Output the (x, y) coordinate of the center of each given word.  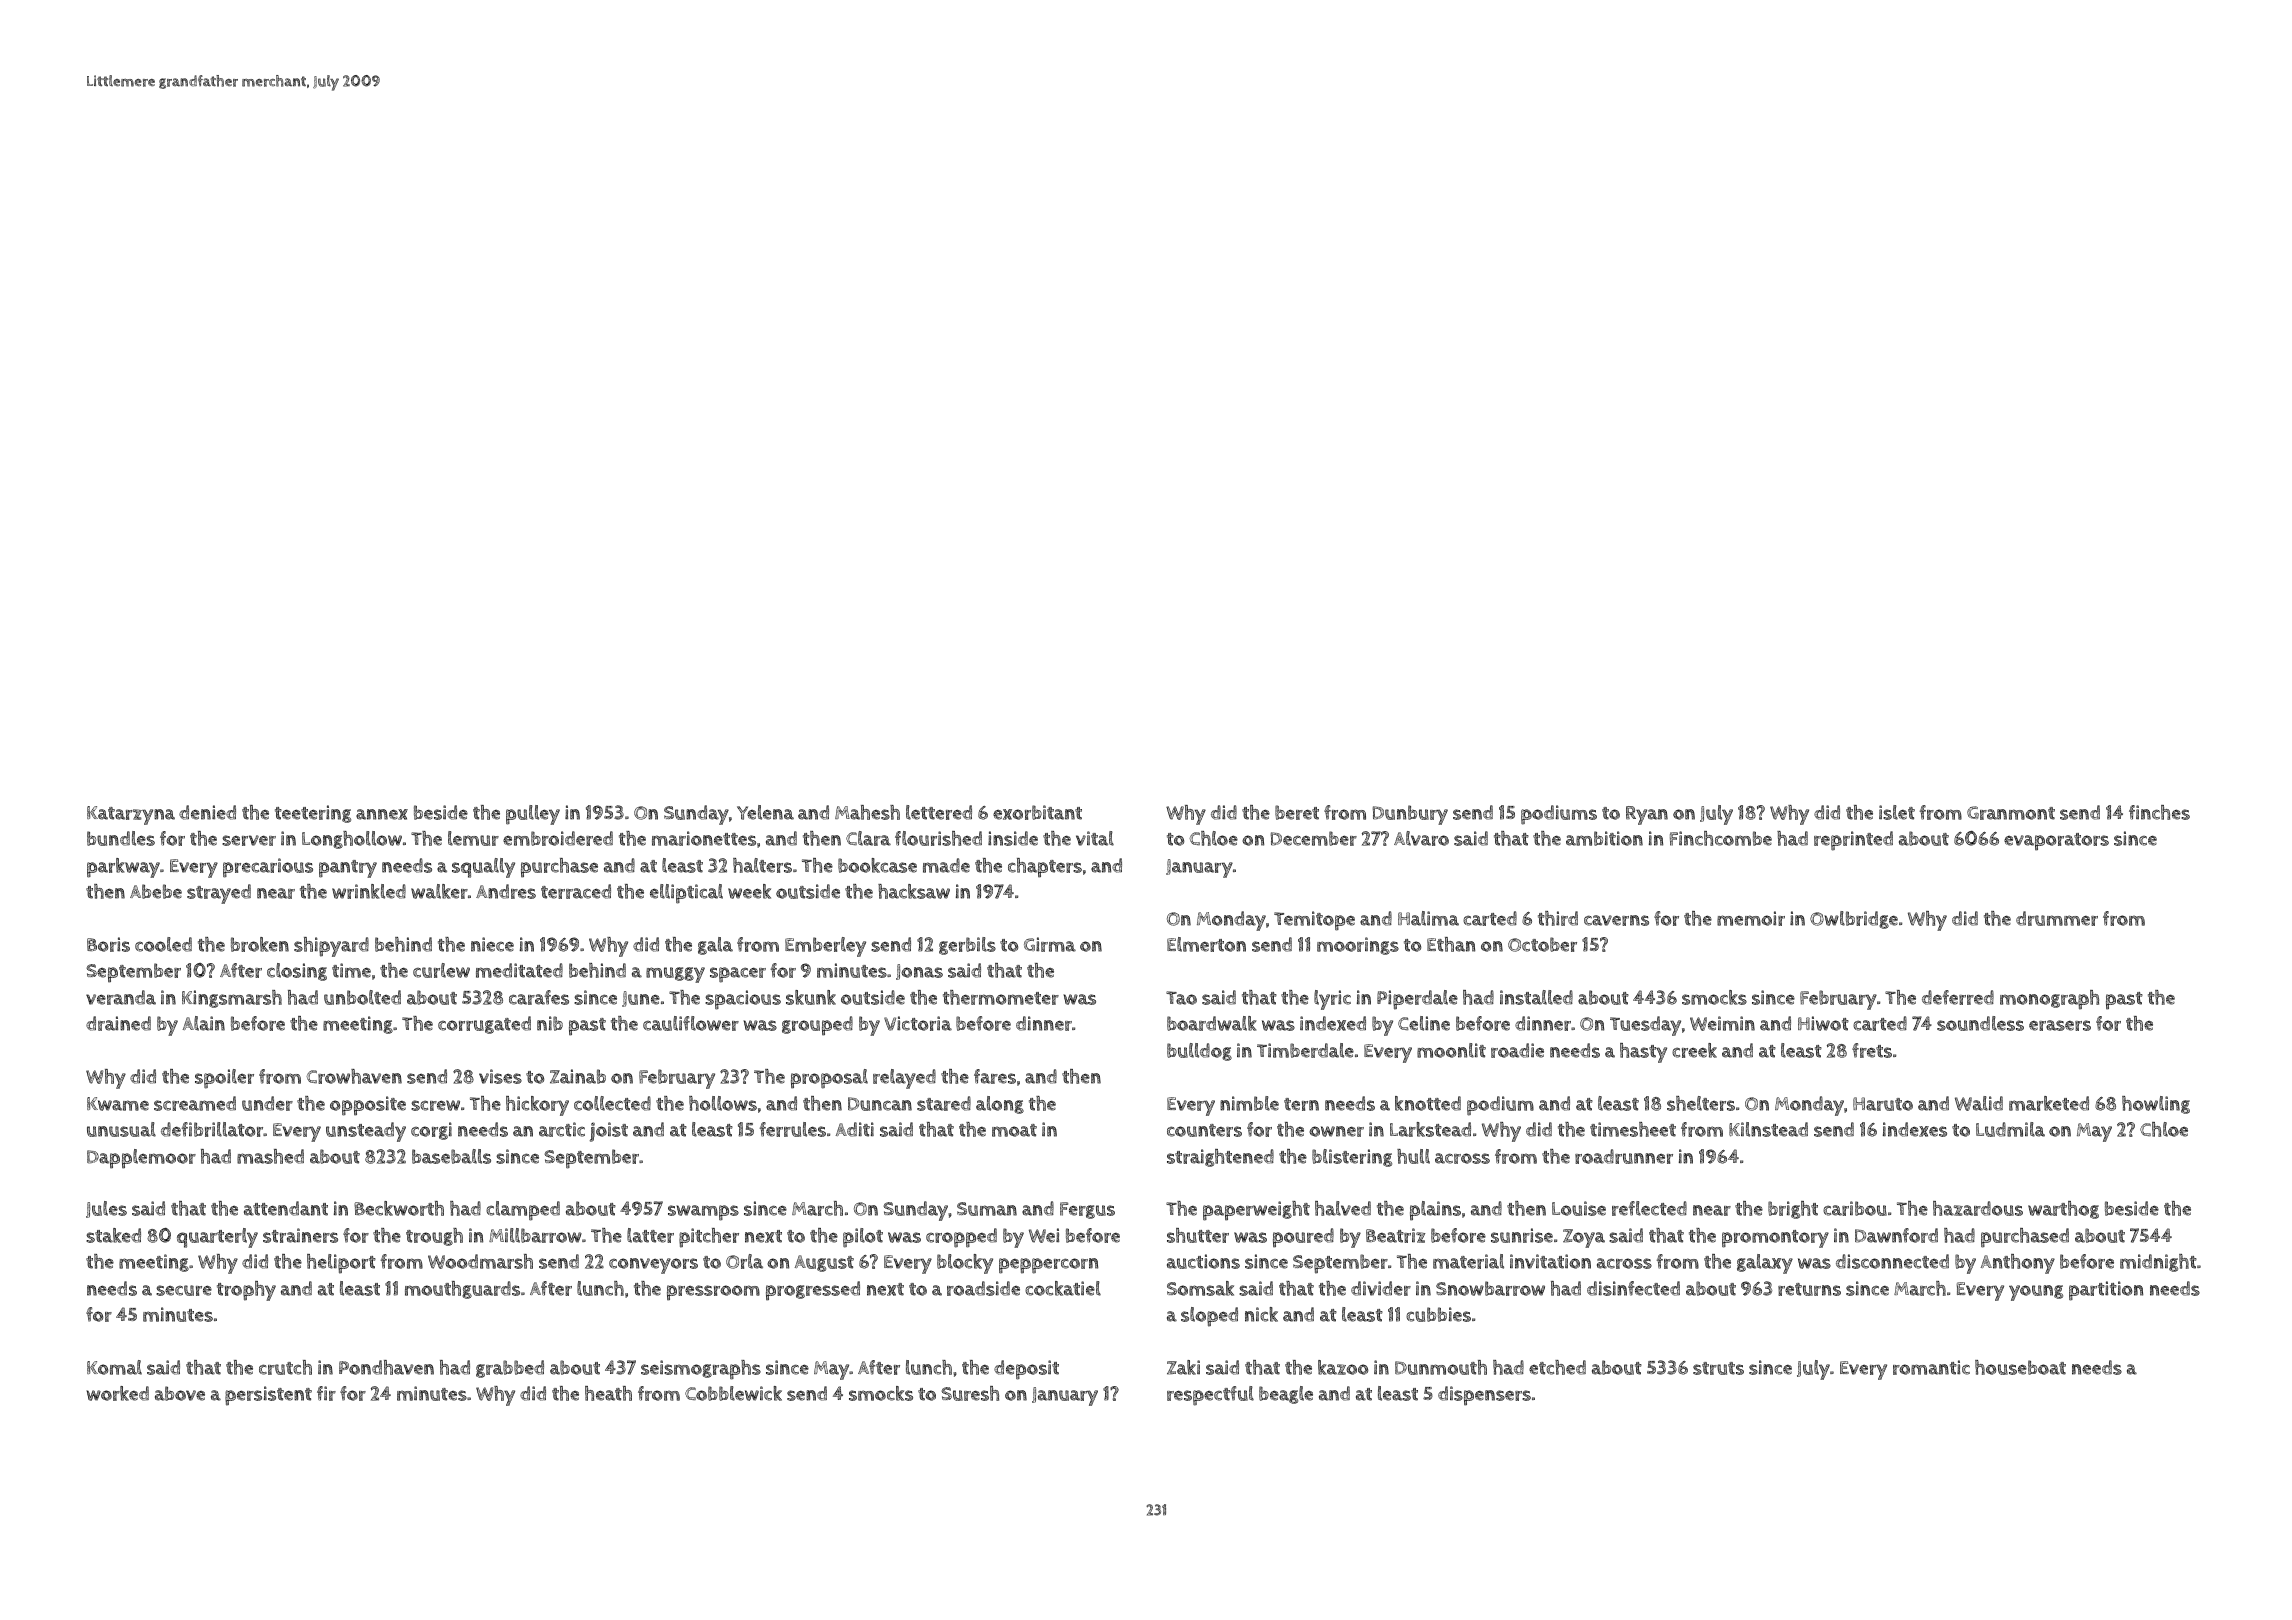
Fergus (1087, 1210)
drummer (2057, 918)
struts (1718, 1368)
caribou (1855, 1208)
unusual (121, 1129)
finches (2159, 812)
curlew (441, 970)
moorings (1358, 946)
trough (434, 1237)
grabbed (510, 1369)
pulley (533, 815)
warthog (2063, 1210)
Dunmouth (1441, 1367)
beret (1297, 812)
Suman (987, 1209)
